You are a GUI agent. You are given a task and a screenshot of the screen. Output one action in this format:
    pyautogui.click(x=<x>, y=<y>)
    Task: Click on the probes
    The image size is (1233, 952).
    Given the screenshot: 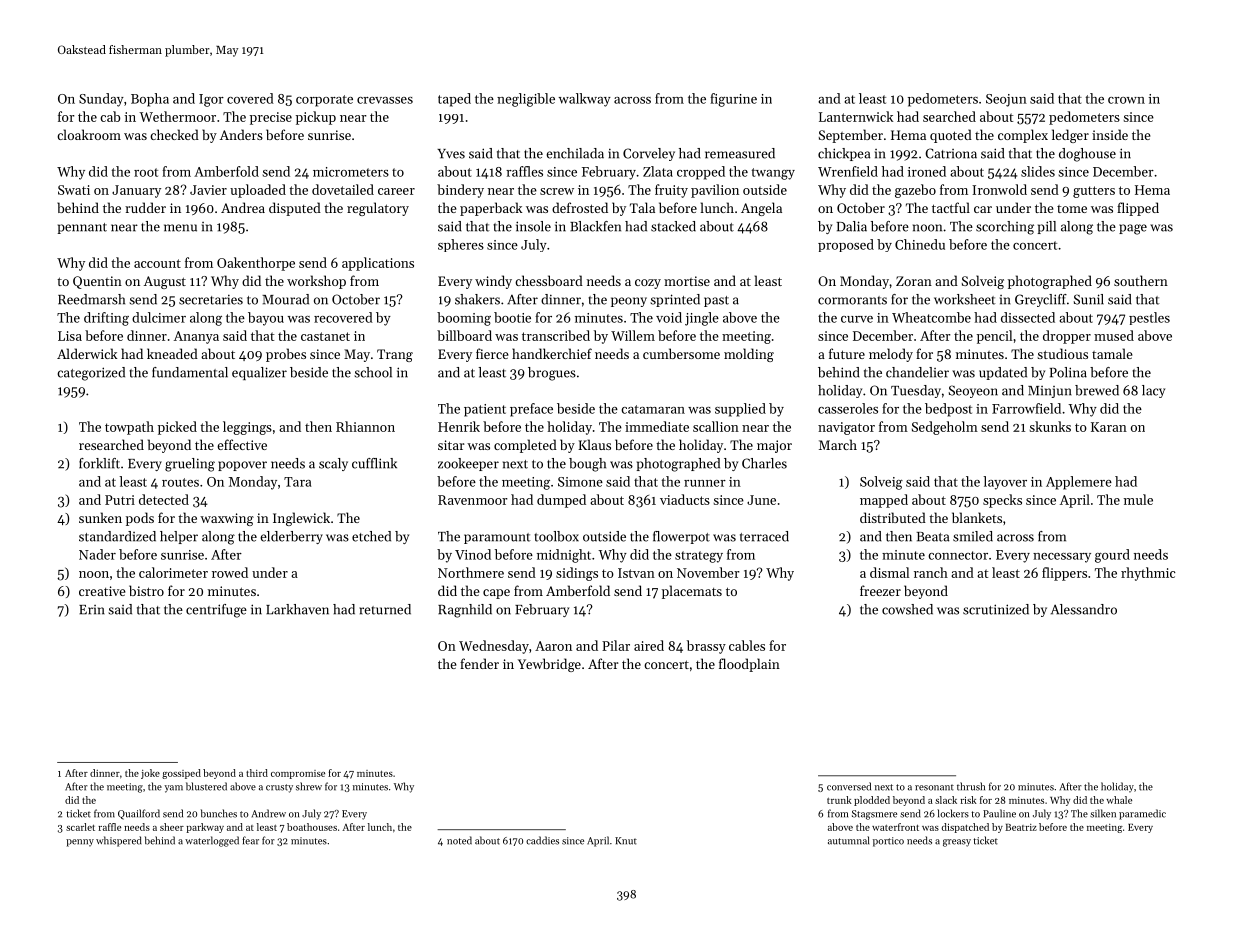 What is the action you would take?
    pyautogui.click(x=286, y=355)
